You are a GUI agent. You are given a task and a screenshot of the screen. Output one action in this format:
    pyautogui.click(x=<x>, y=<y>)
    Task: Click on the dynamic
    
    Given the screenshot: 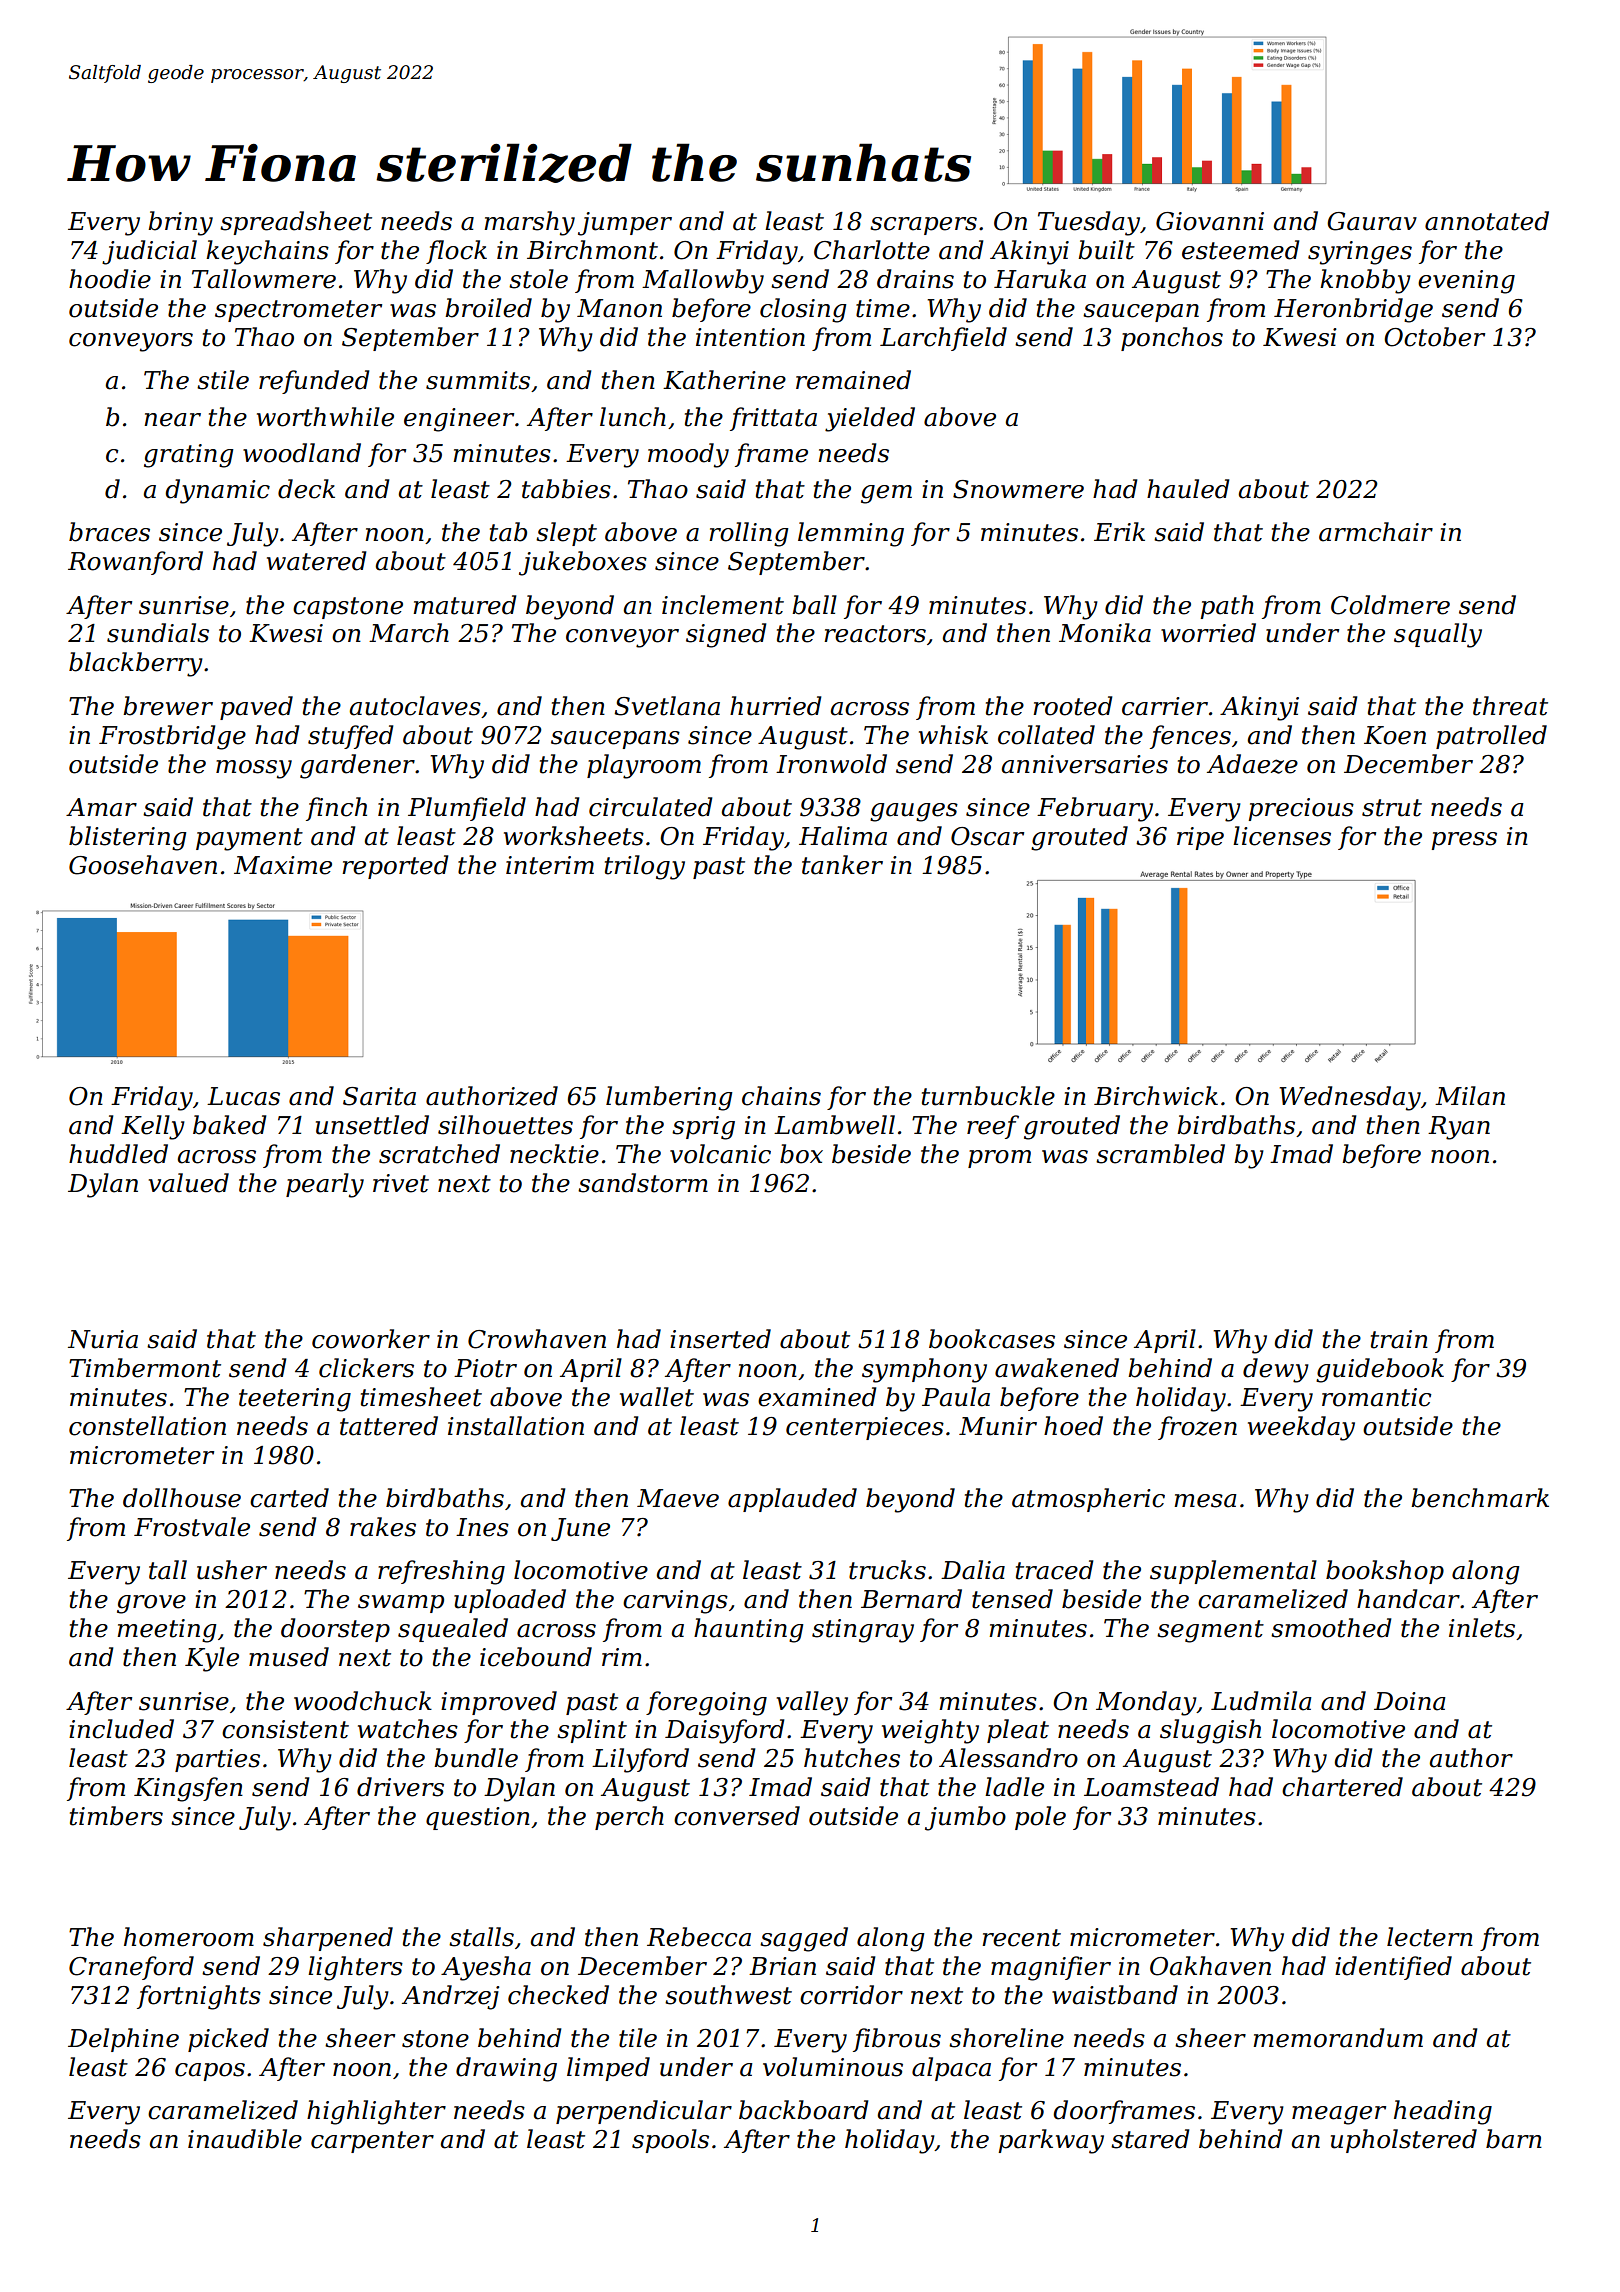 What is the action you would take?
    pyautogui.click(x=217, y=491)
